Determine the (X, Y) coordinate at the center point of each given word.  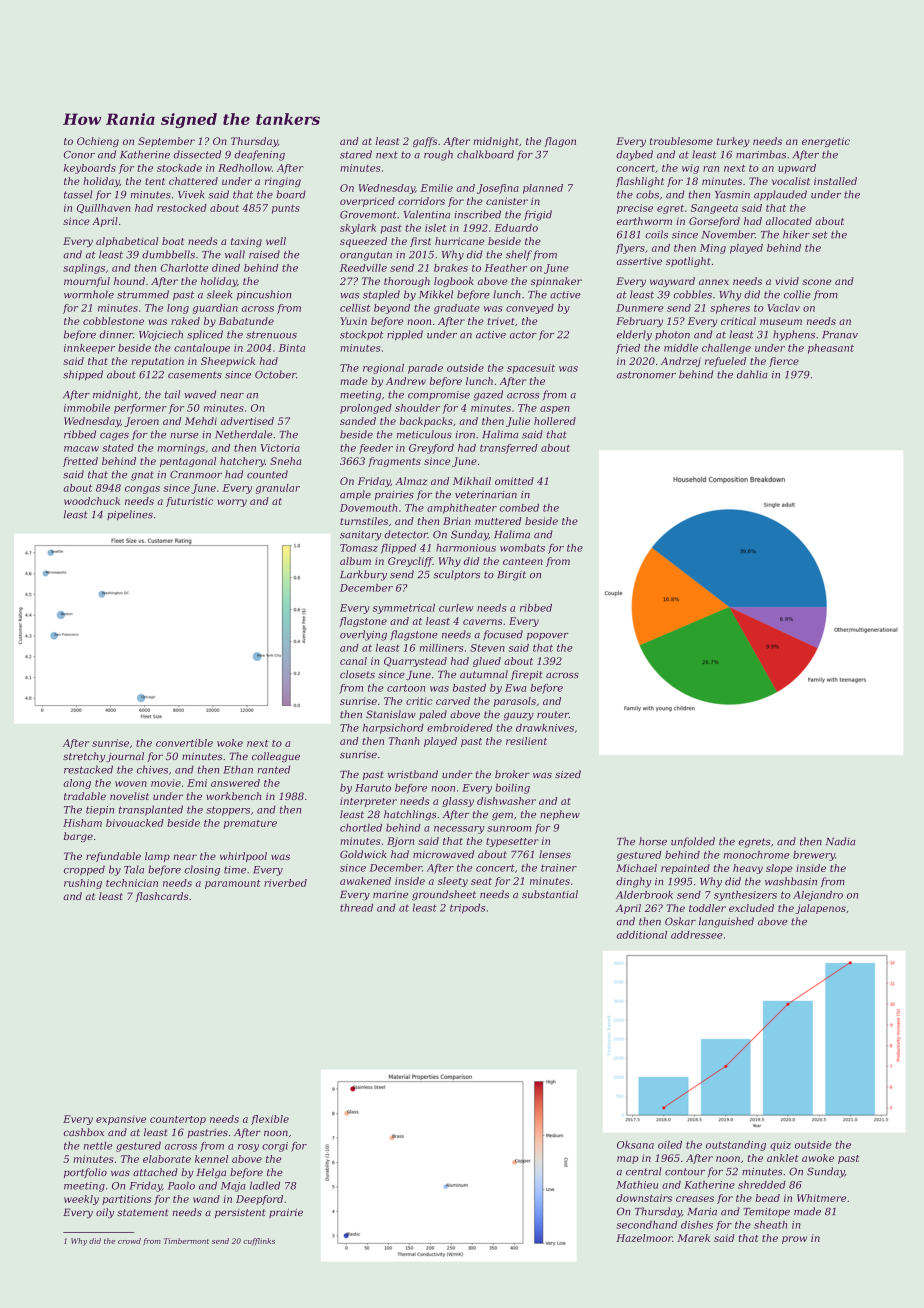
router (553, 715)
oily (105, 1213)
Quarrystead (415, 662)
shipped (83, 375)
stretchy (84, 757)
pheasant (831, 349)
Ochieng (98, 142)
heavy (748, 869)
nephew (560, 815)
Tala (134, 869)
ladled (265, 1185)
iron (465, 435)
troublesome (681, 141)
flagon (560, 142)
